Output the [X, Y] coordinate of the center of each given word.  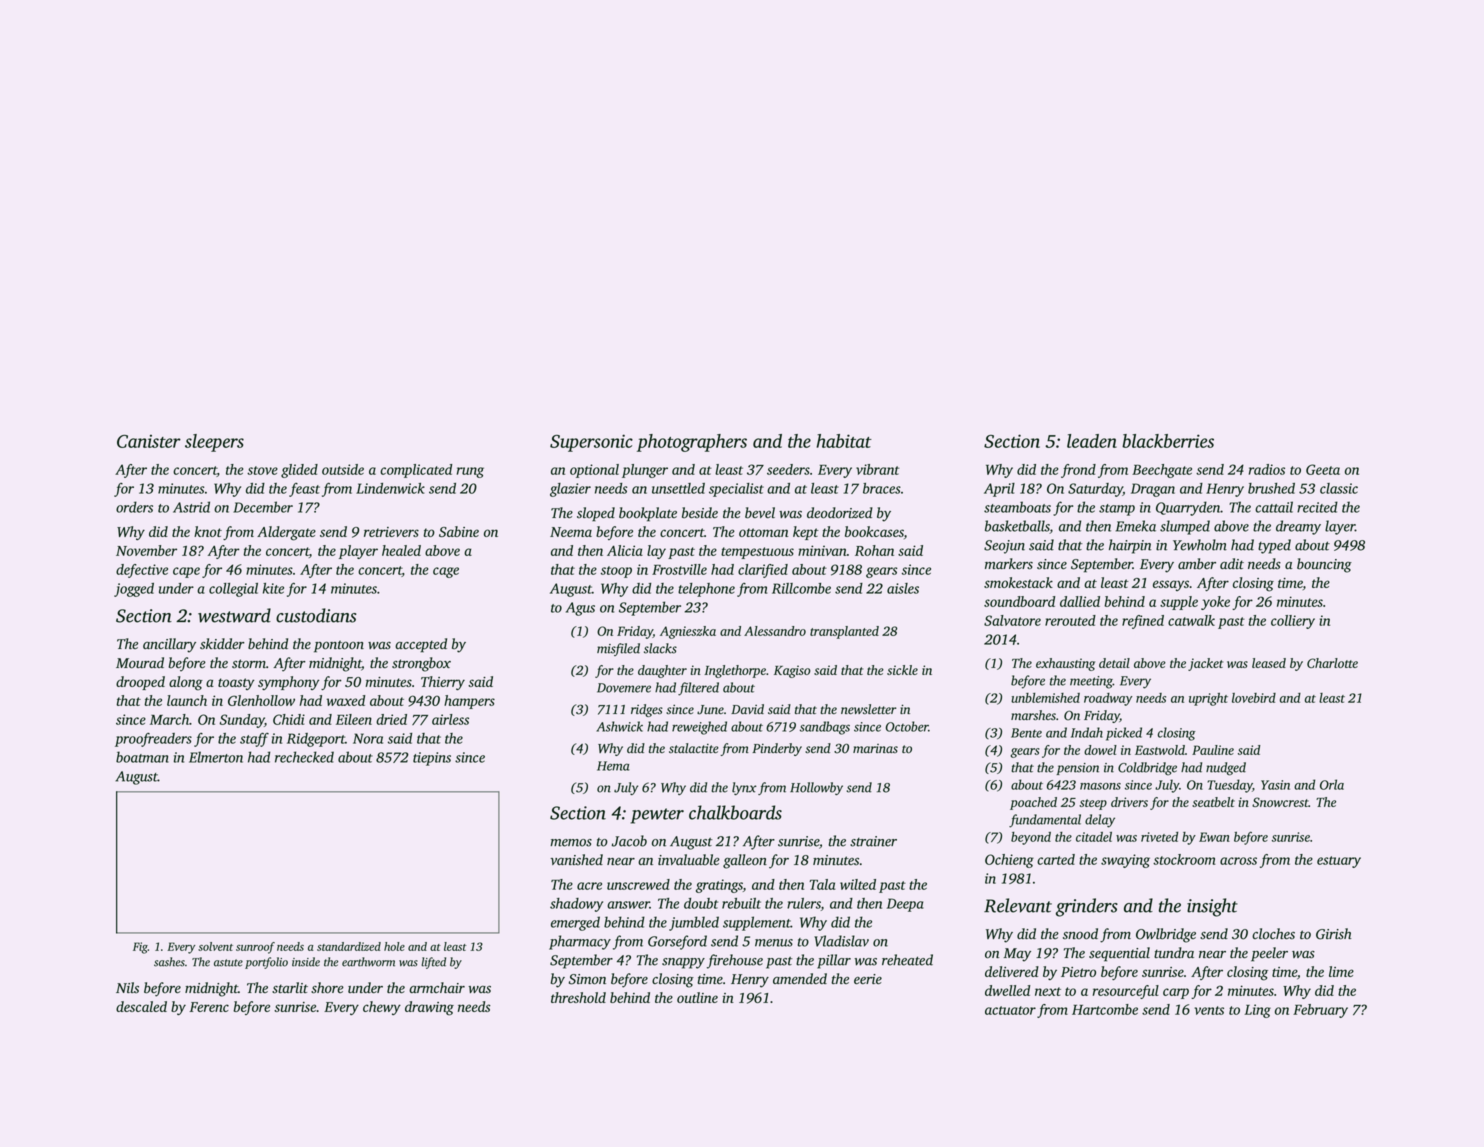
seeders [788, 469]
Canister [149, 441]
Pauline [1213, 750]
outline [697, 997]
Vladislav [841, 941]
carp [1176, 993]
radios [1267, 469]
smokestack [1018, 582]
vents [1209, 1010]
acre [589, 886]
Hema [613, 766]
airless [450, 719]
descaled [141, 1006]
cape [186, 572]
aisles [903, 588]
